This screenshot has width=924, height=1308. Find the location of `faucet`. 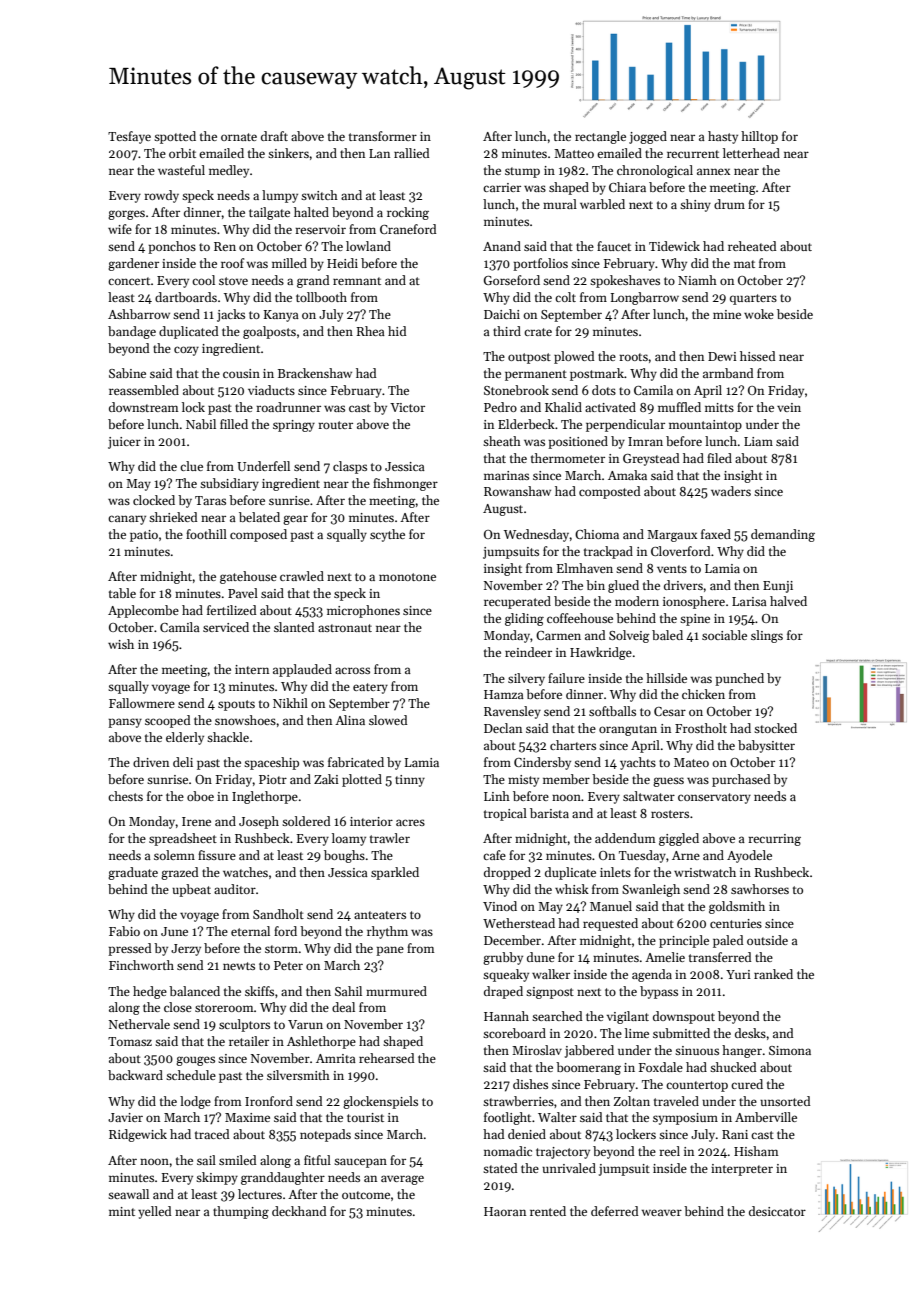

faucet is located at coordinates (614, 246).
